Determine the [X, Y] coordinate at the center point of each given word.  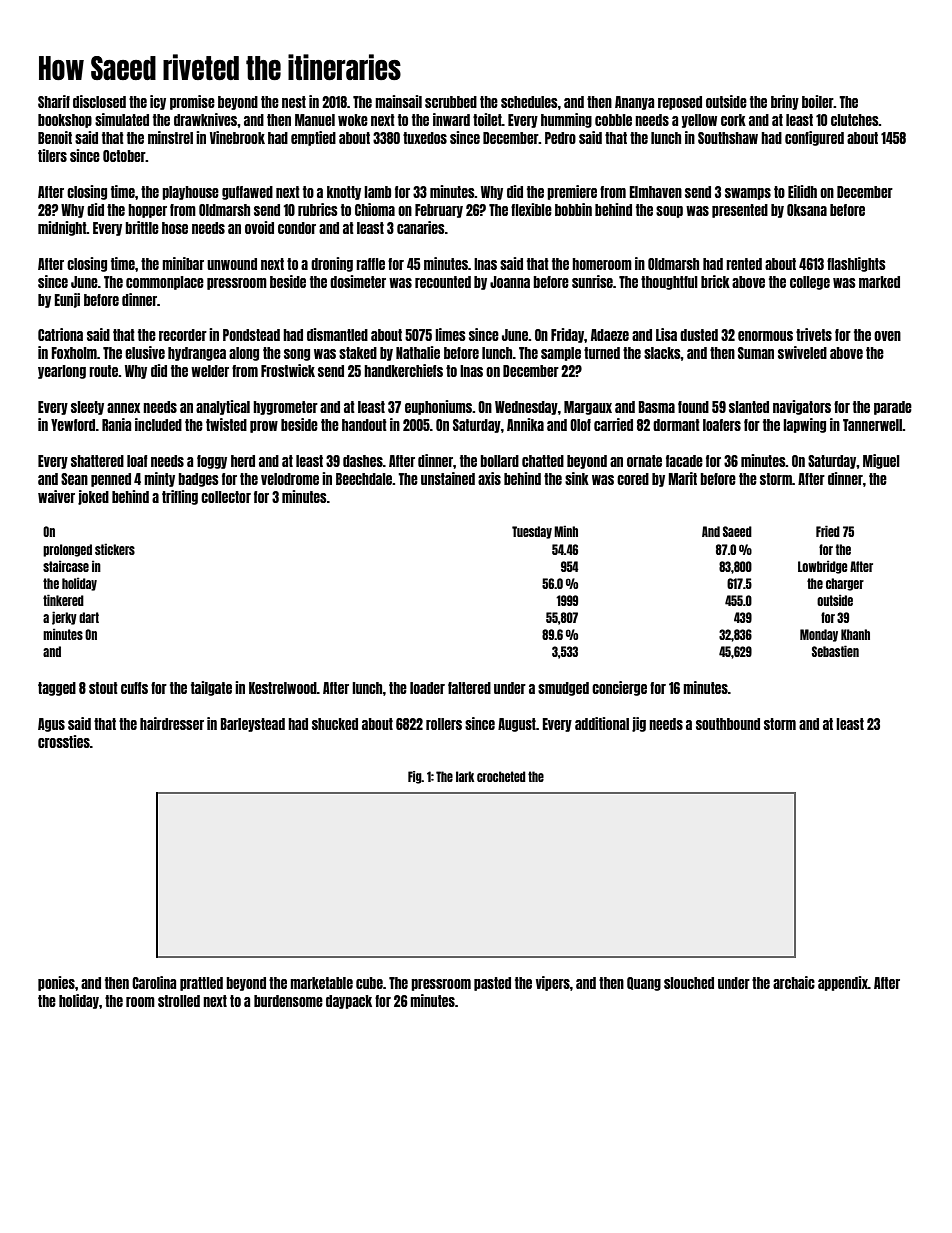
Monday [819, 635]
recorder [183, 335]
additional [602, 723]
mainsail [398, 101]
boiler [818, 101]
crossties [64, 741]
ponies [56, 983]
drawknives [205, 119]
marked [879, 282]
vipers [553, 983]
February [439, 211]
